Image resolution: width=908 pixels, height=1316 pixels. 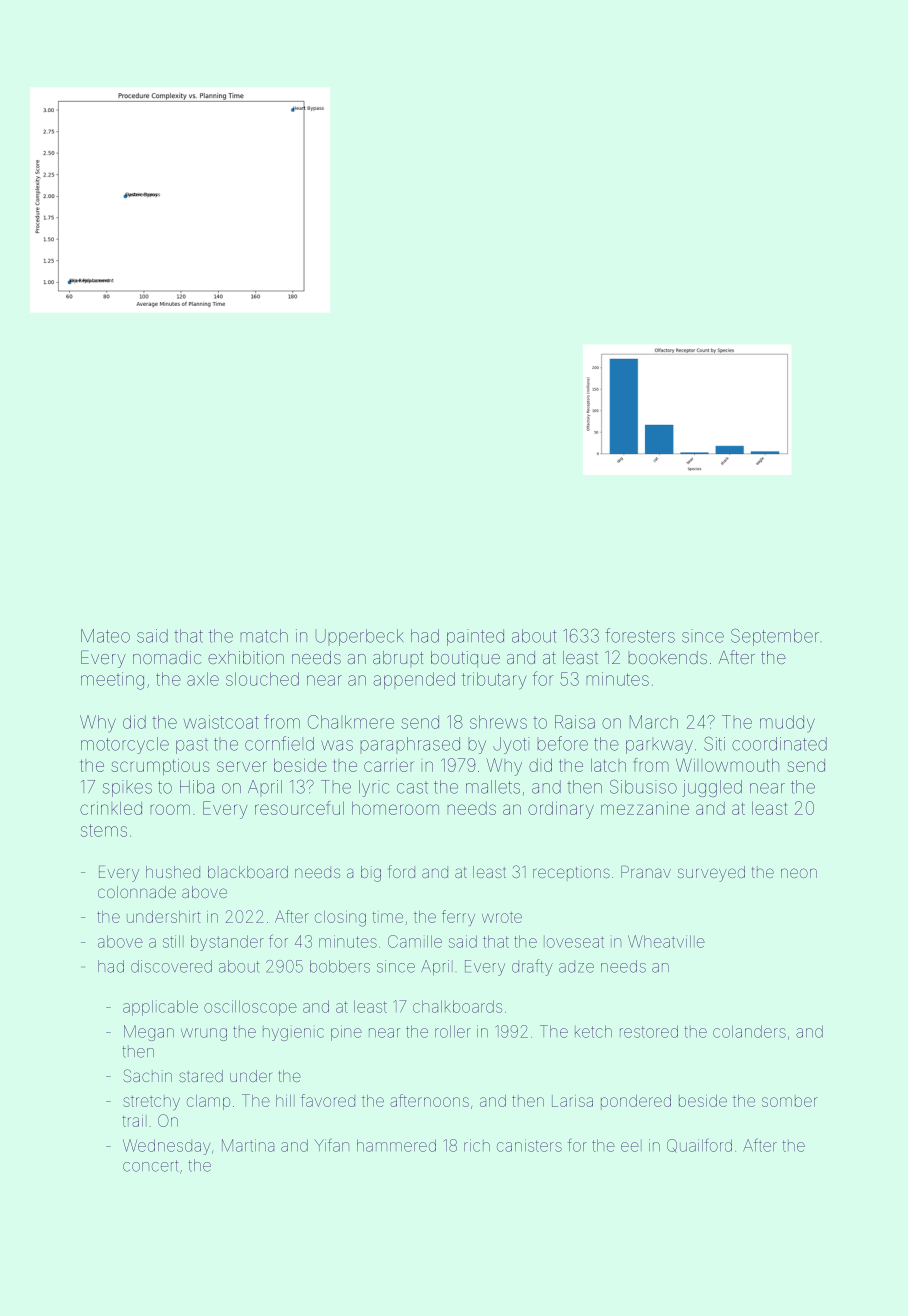 I want to click on trail, so click(x=132, y=1121).
